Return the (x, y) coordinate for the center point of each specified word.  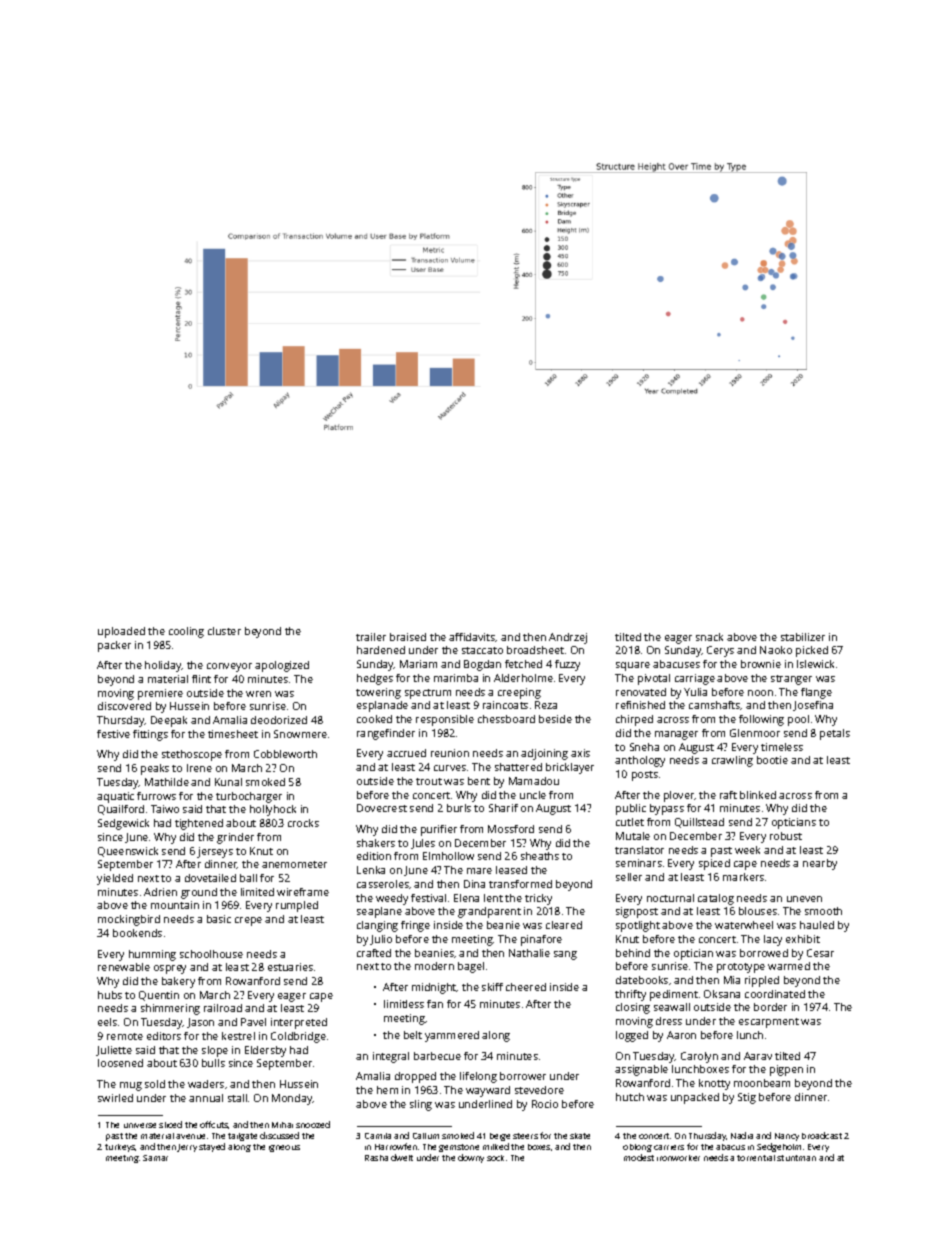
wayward (488, 1091)
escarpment (769, 1023)
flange (816, 693)
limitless (404, 1004)
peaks (155, 769)
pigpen (786, 1070)
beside (555, 719)
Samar (155, 1158)
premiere (160, 694)
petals (835, 734)
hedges (375, 679)
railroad (223, 1008)
